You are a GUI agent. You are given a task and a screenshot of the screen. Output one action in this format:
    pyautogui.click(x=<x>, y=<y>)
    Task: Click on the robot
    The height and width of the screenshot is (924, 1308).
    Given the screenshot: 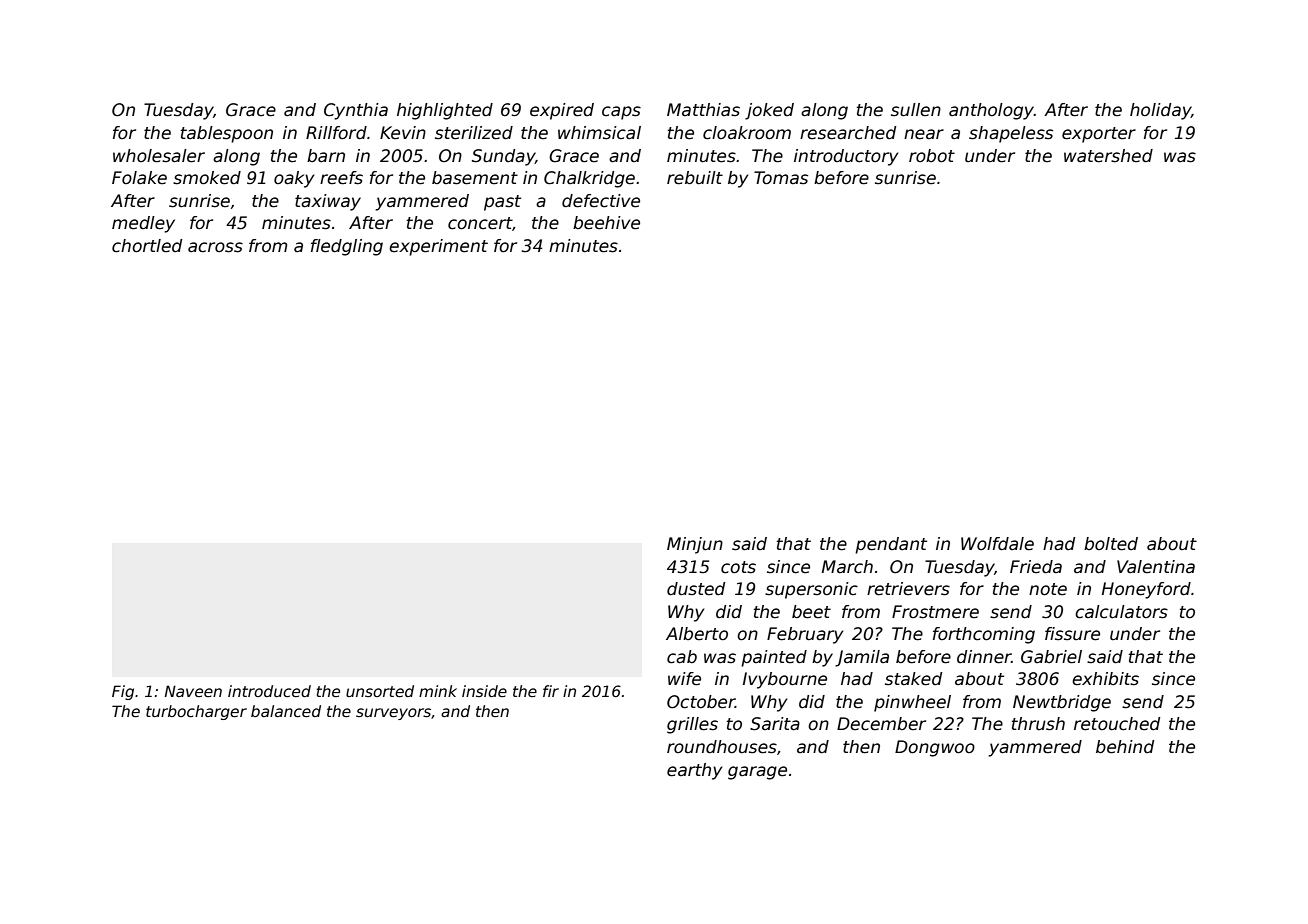 What is the action you would take?
    pyautogui.click(x=932, y=156)
